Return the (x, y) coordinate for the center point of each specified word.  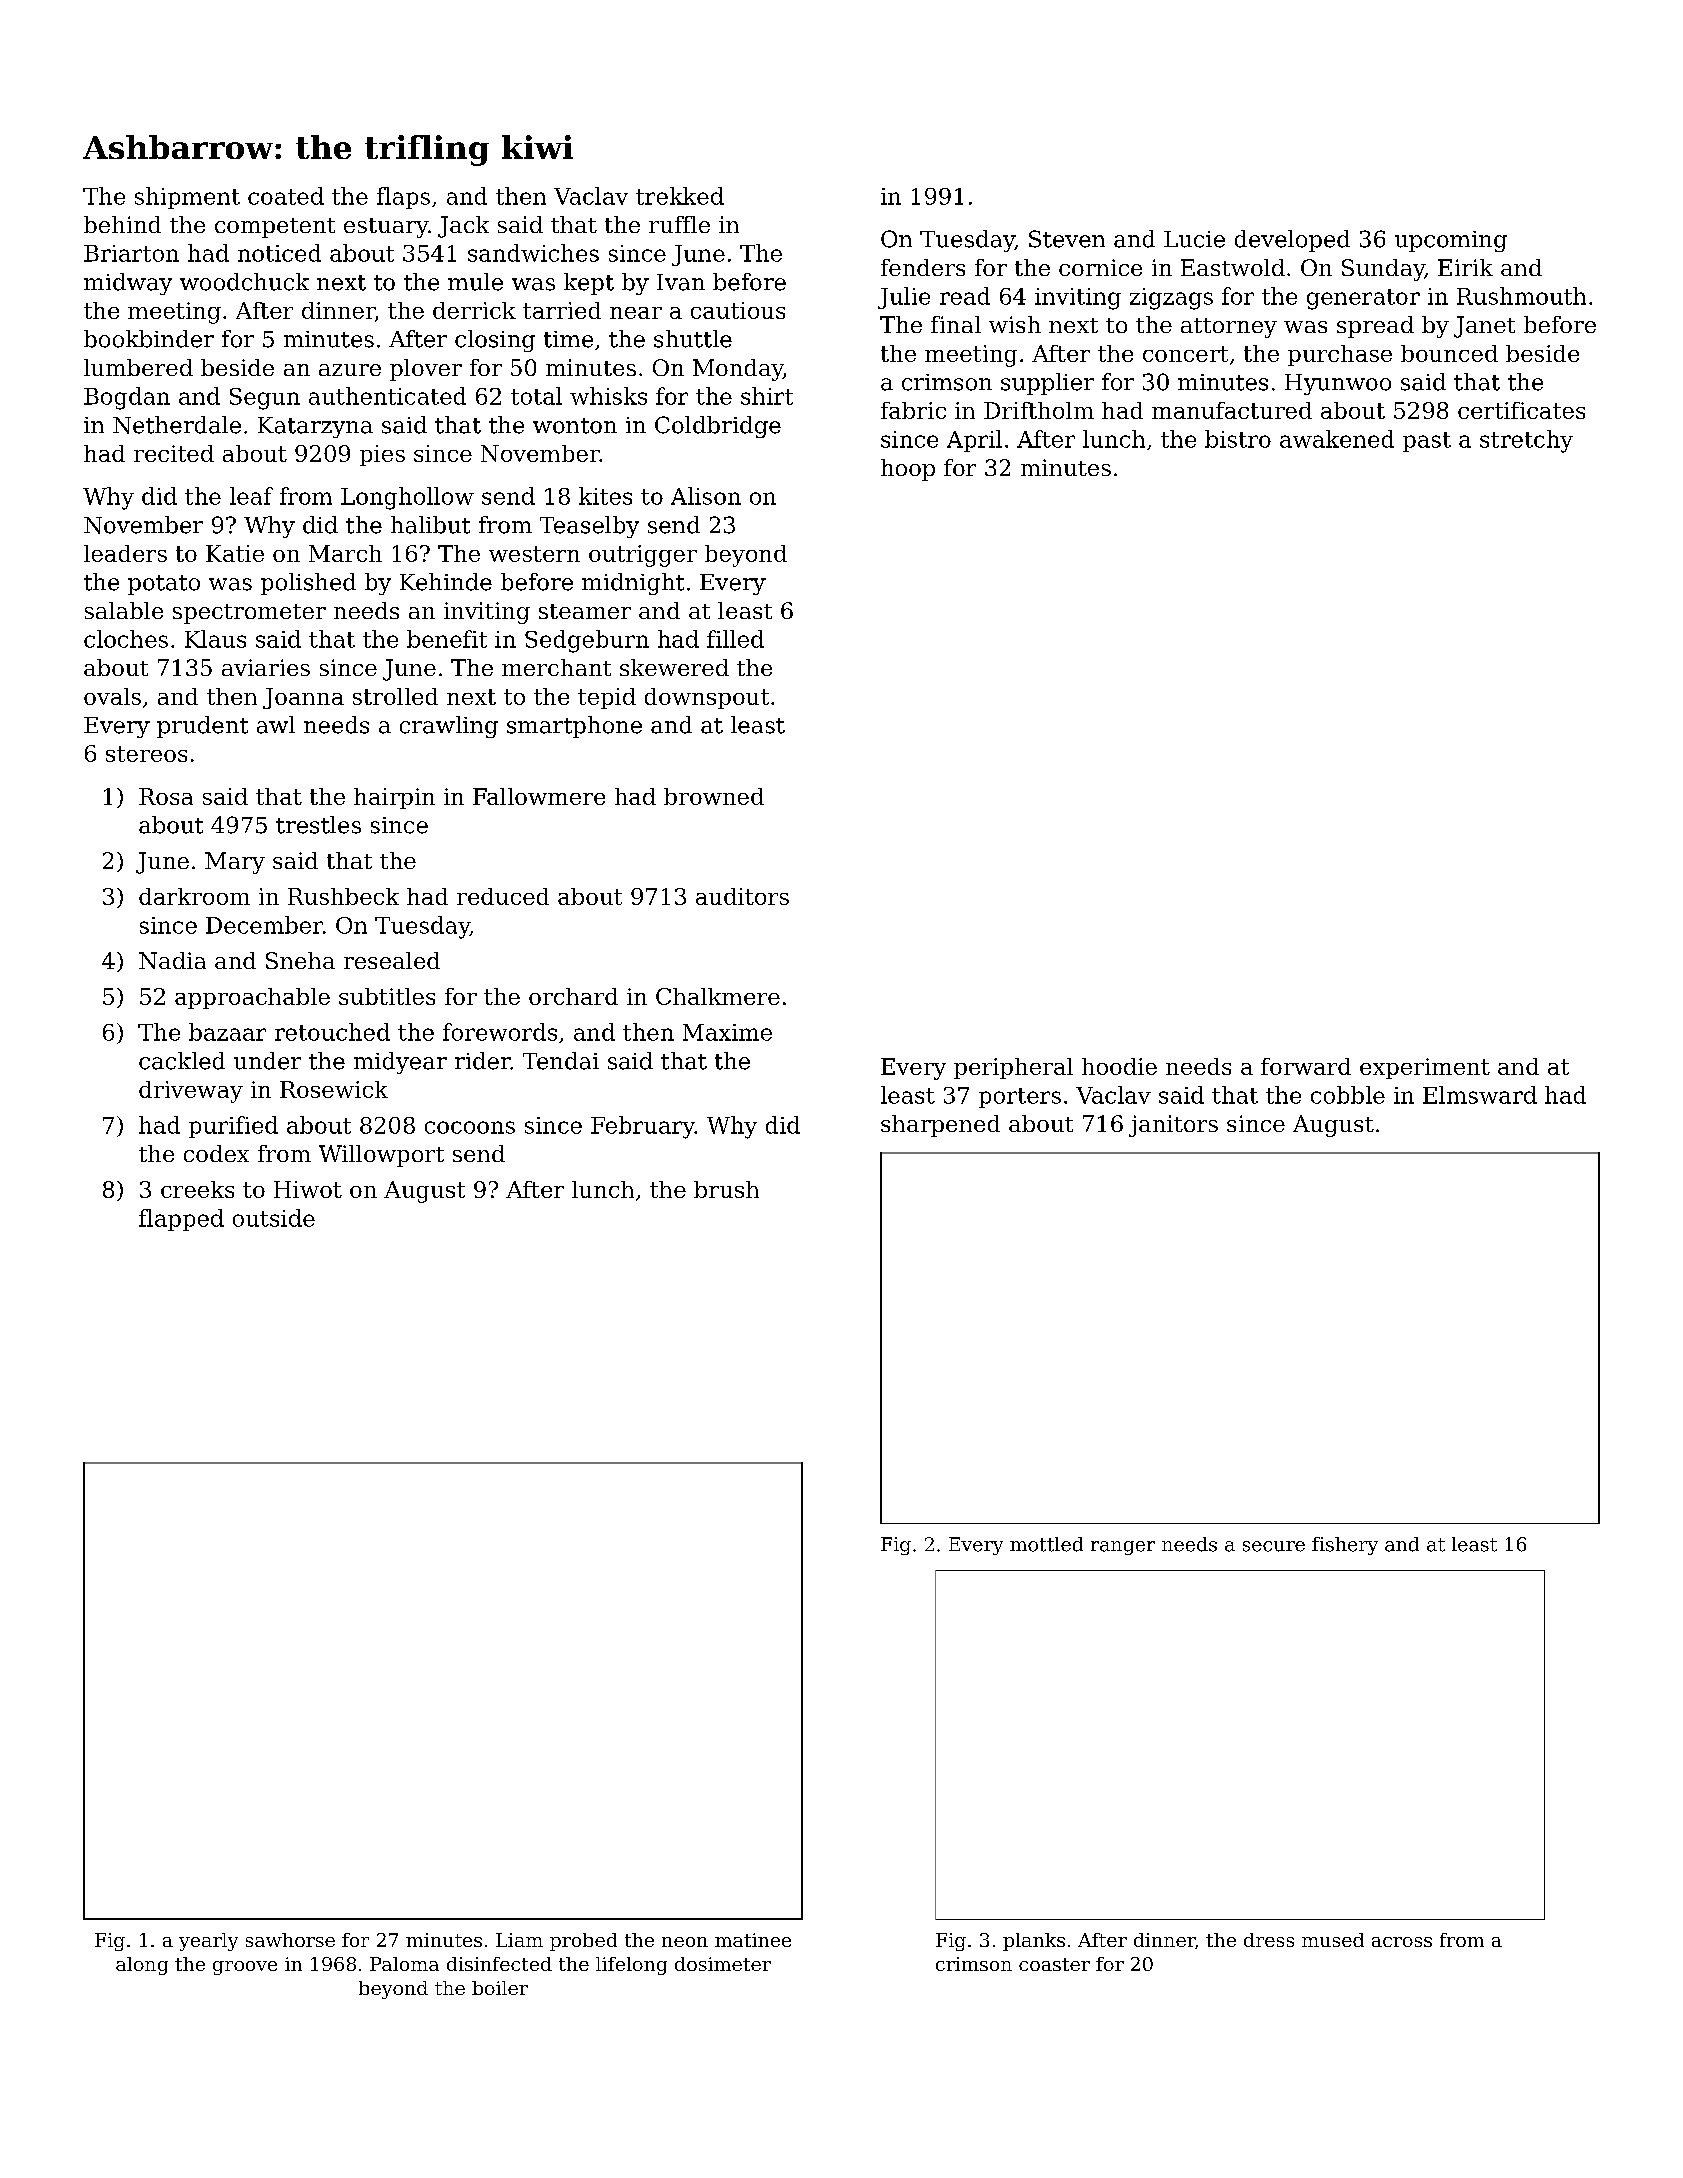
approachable (252, 998)
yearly (208, 1942)
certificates (1521, 410)
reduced (503, 896)
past (1427, 442)
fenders (923, 267)
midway (128, 284)
